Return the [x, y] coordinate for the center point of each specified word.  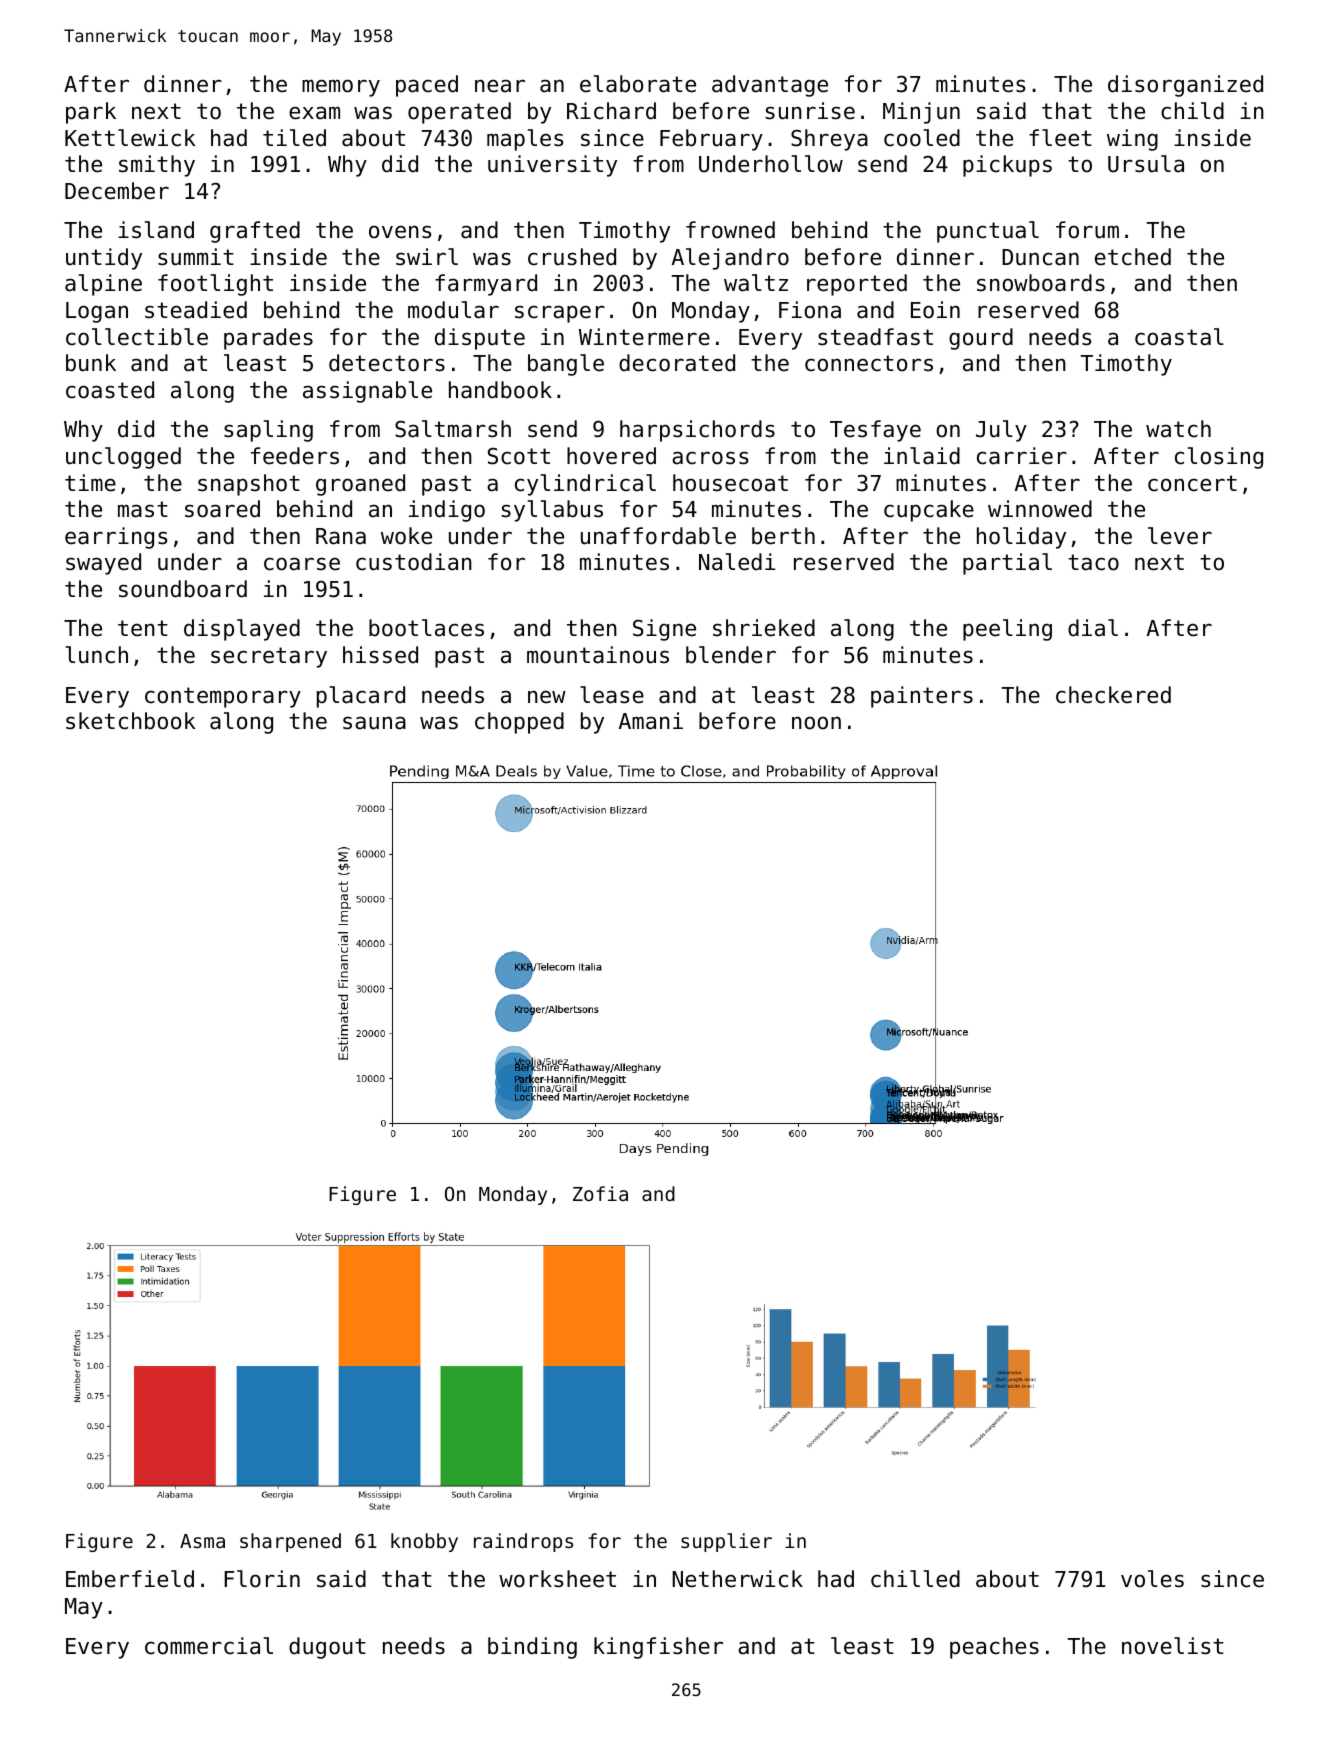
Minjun [921, 113]
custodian [414, 562]
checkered [1113, 695]
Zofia [600, 1193]
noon [816, 723]
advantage [770, 86]
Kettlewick [130, 138]
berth [783, 536]
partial [1007, 564]
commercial [209, 1646]
